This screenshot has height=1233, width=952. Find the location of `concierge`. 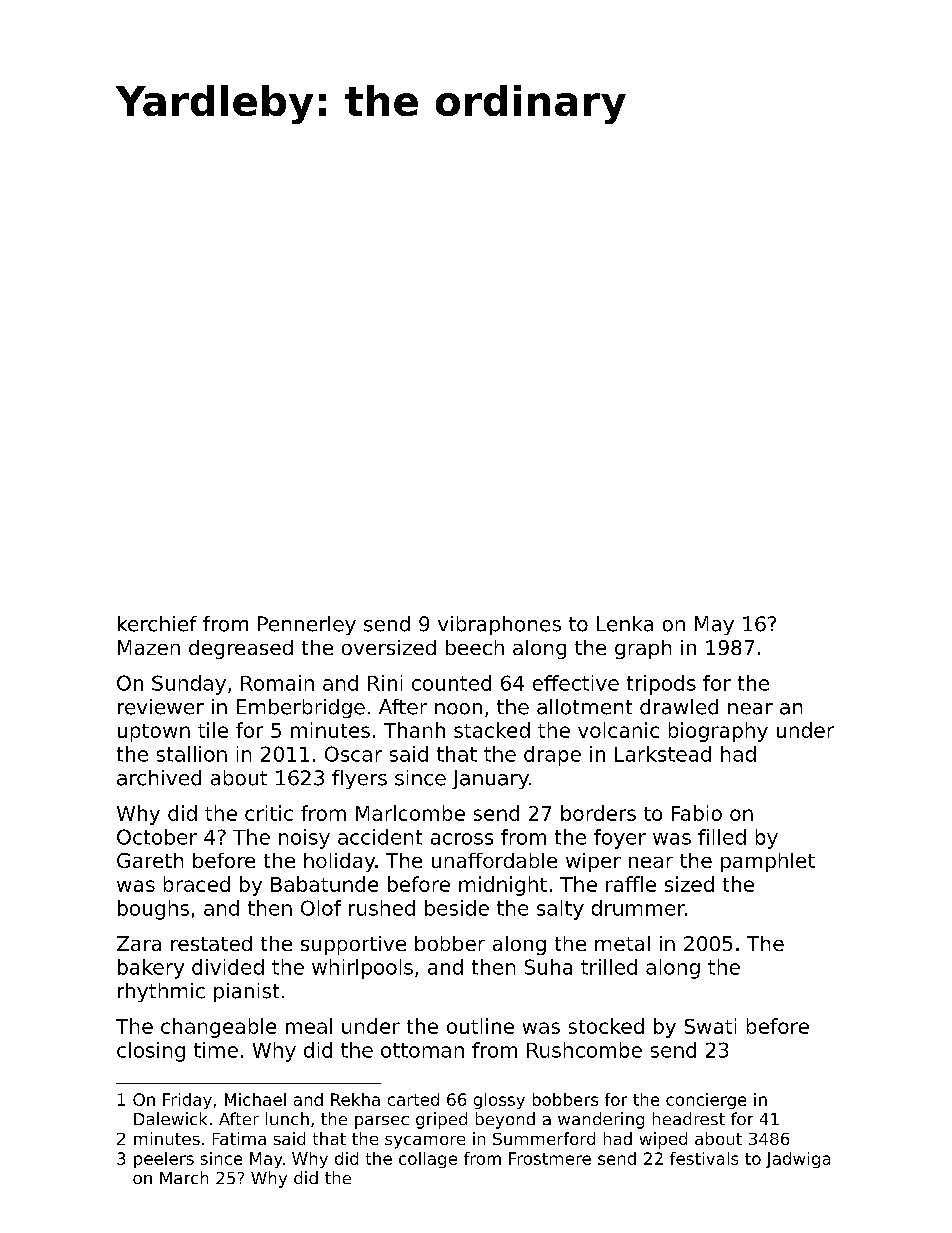

concierge is located at coordinates (706, 1101).
